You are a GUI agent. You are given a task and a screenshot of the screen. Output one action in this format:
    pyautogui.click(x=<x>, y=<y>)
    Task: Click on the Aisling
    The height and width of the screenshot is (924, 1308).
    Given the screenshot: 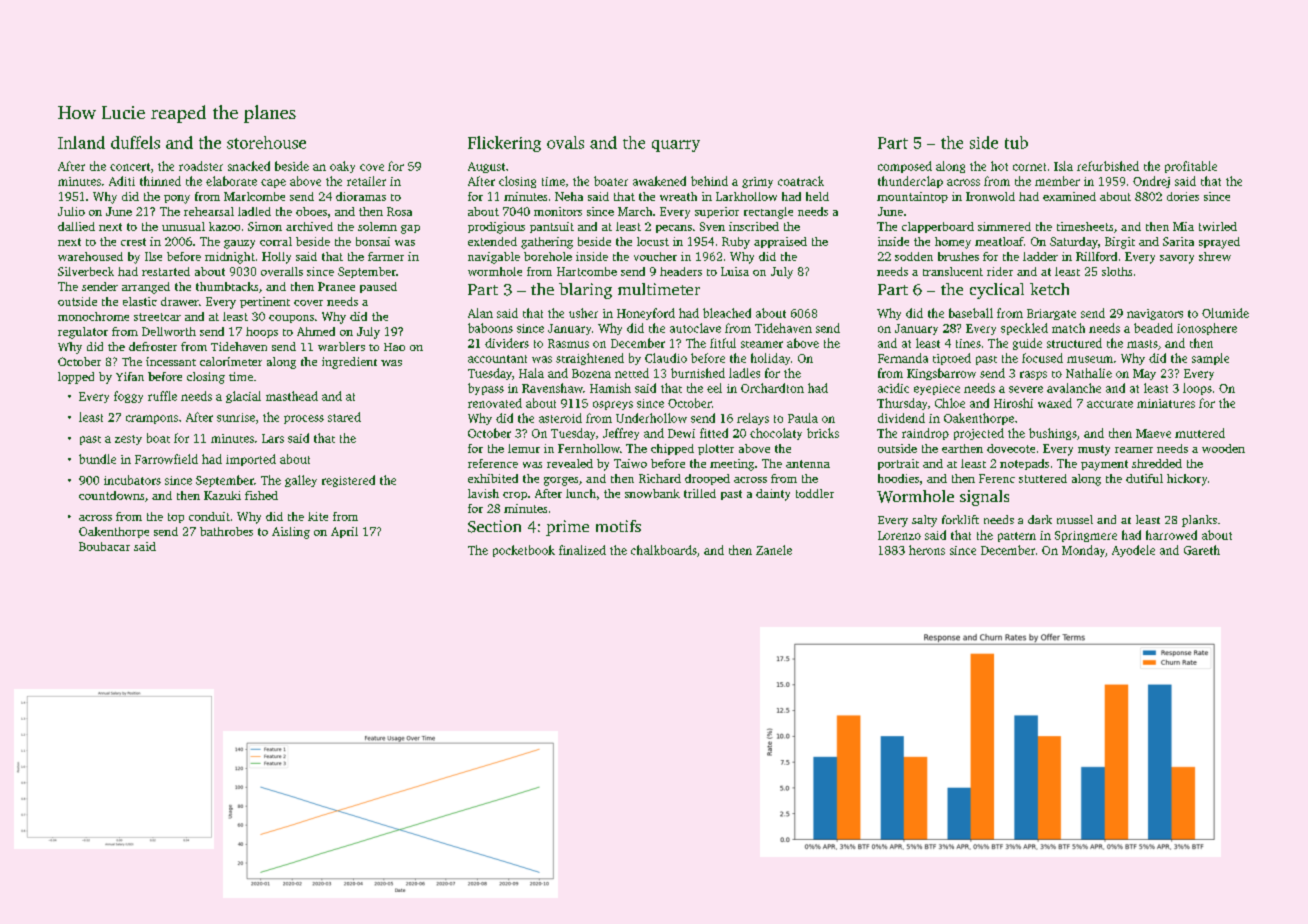 What is the action you would take?
    pyautogui.click(x=291, y=533)
